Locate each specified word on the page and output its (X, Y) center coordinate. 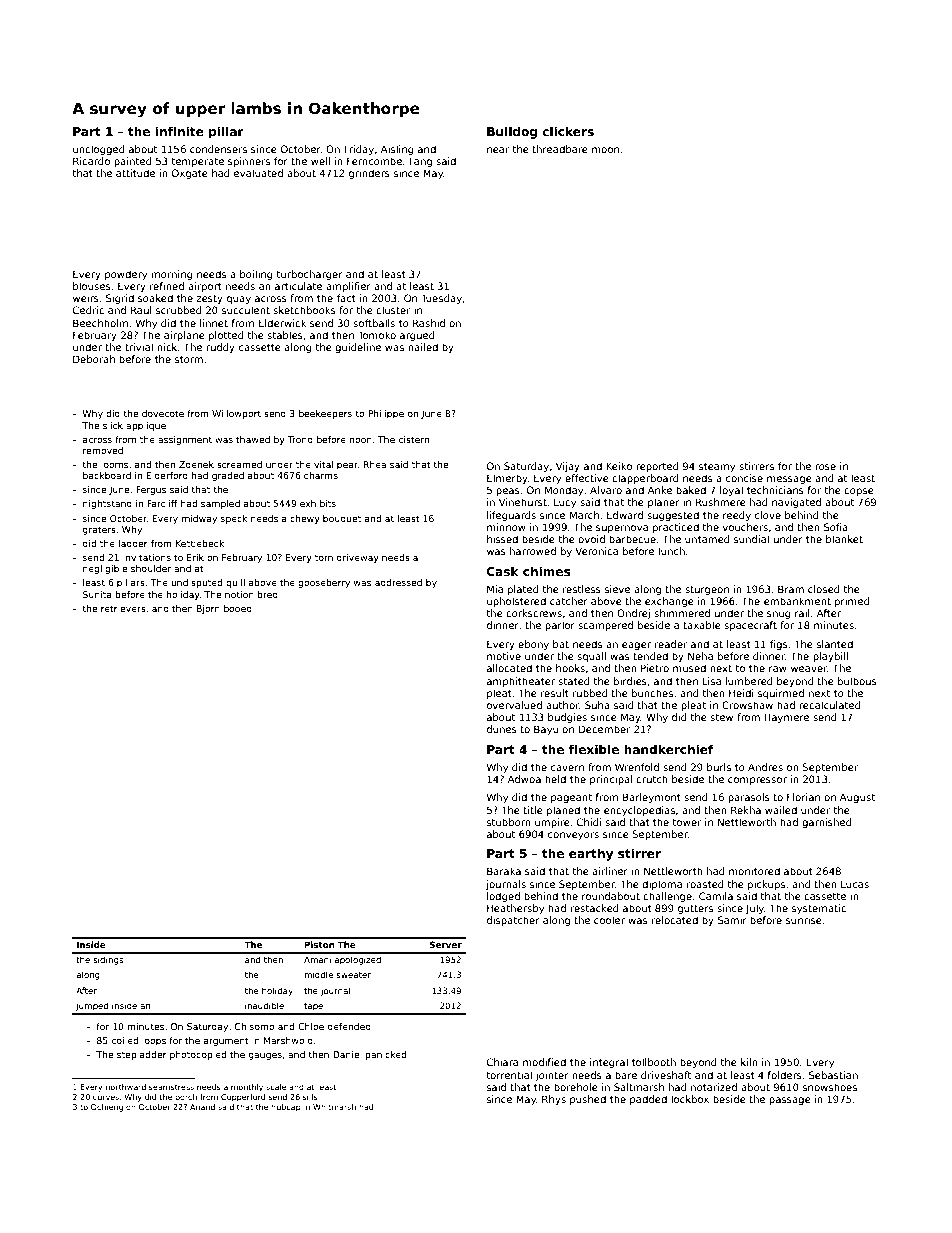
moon (605, 150)
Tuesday (441, 299)
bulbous (857, 681)
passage (790, 1101)
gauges (265, 1056)
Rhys (554, 1100)
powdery (126, 275)
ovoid (591, 539)
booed (238, 608)
